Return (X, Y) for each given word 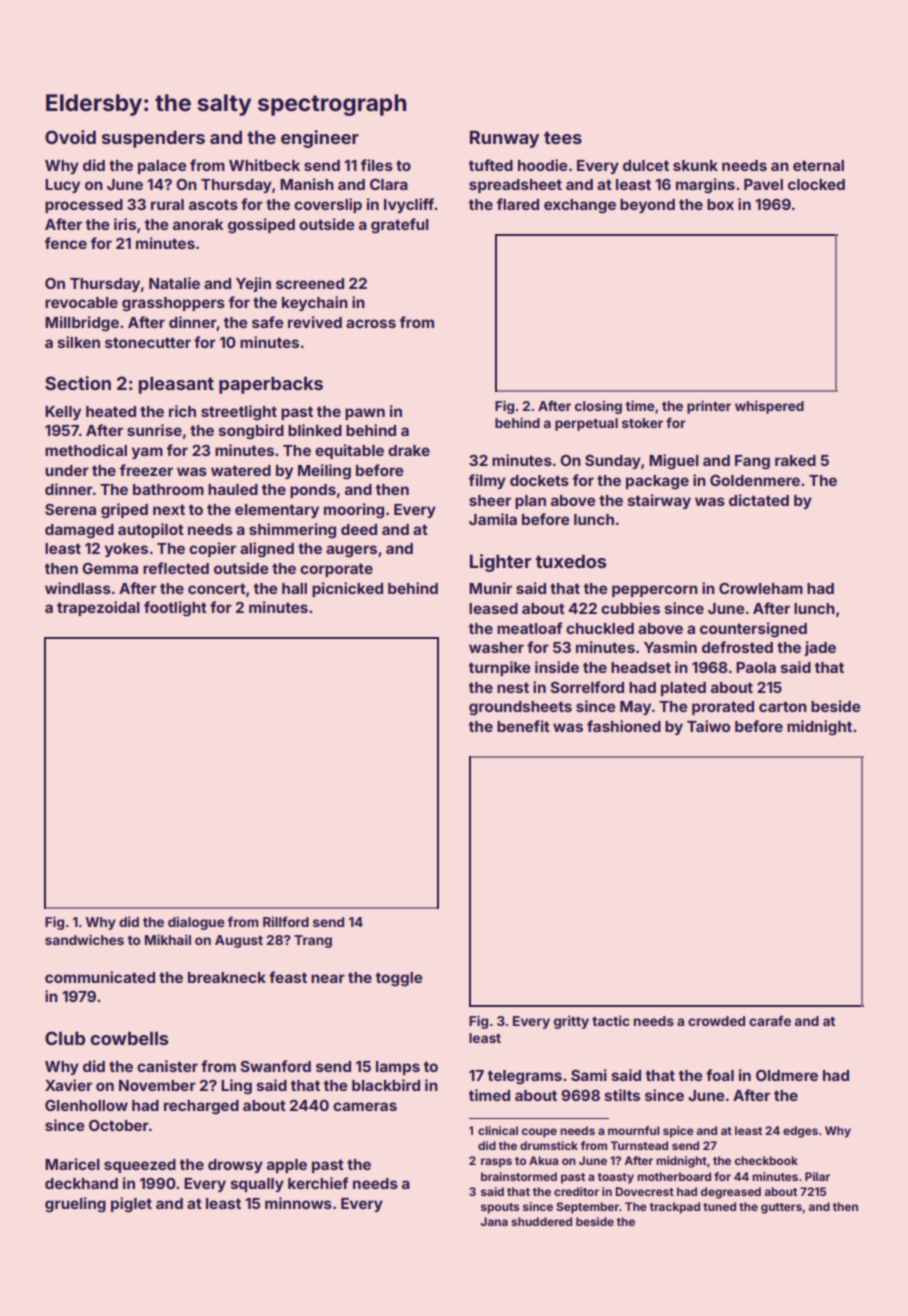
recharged (201, 1107)
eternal (818, 165)
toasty (616, 1178)
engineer (320, 139)
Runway (504, 139)
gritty (571, 1022)
